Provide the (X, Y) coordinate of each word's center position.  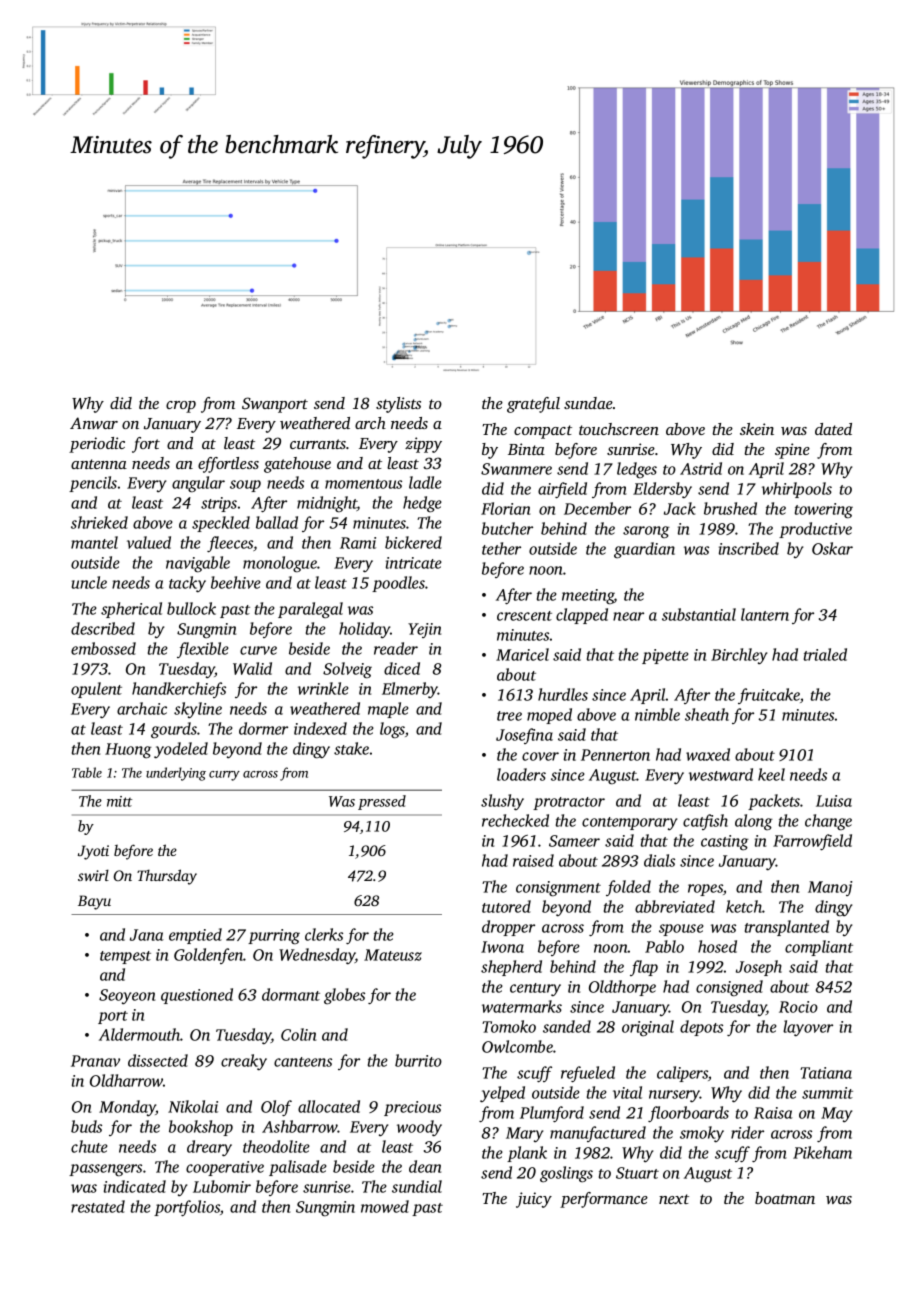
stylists (398, 405)
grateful (533, 405)
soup (245, 486)
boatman (785, 1198)
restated (98, 1206)
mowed (385, 1206)
